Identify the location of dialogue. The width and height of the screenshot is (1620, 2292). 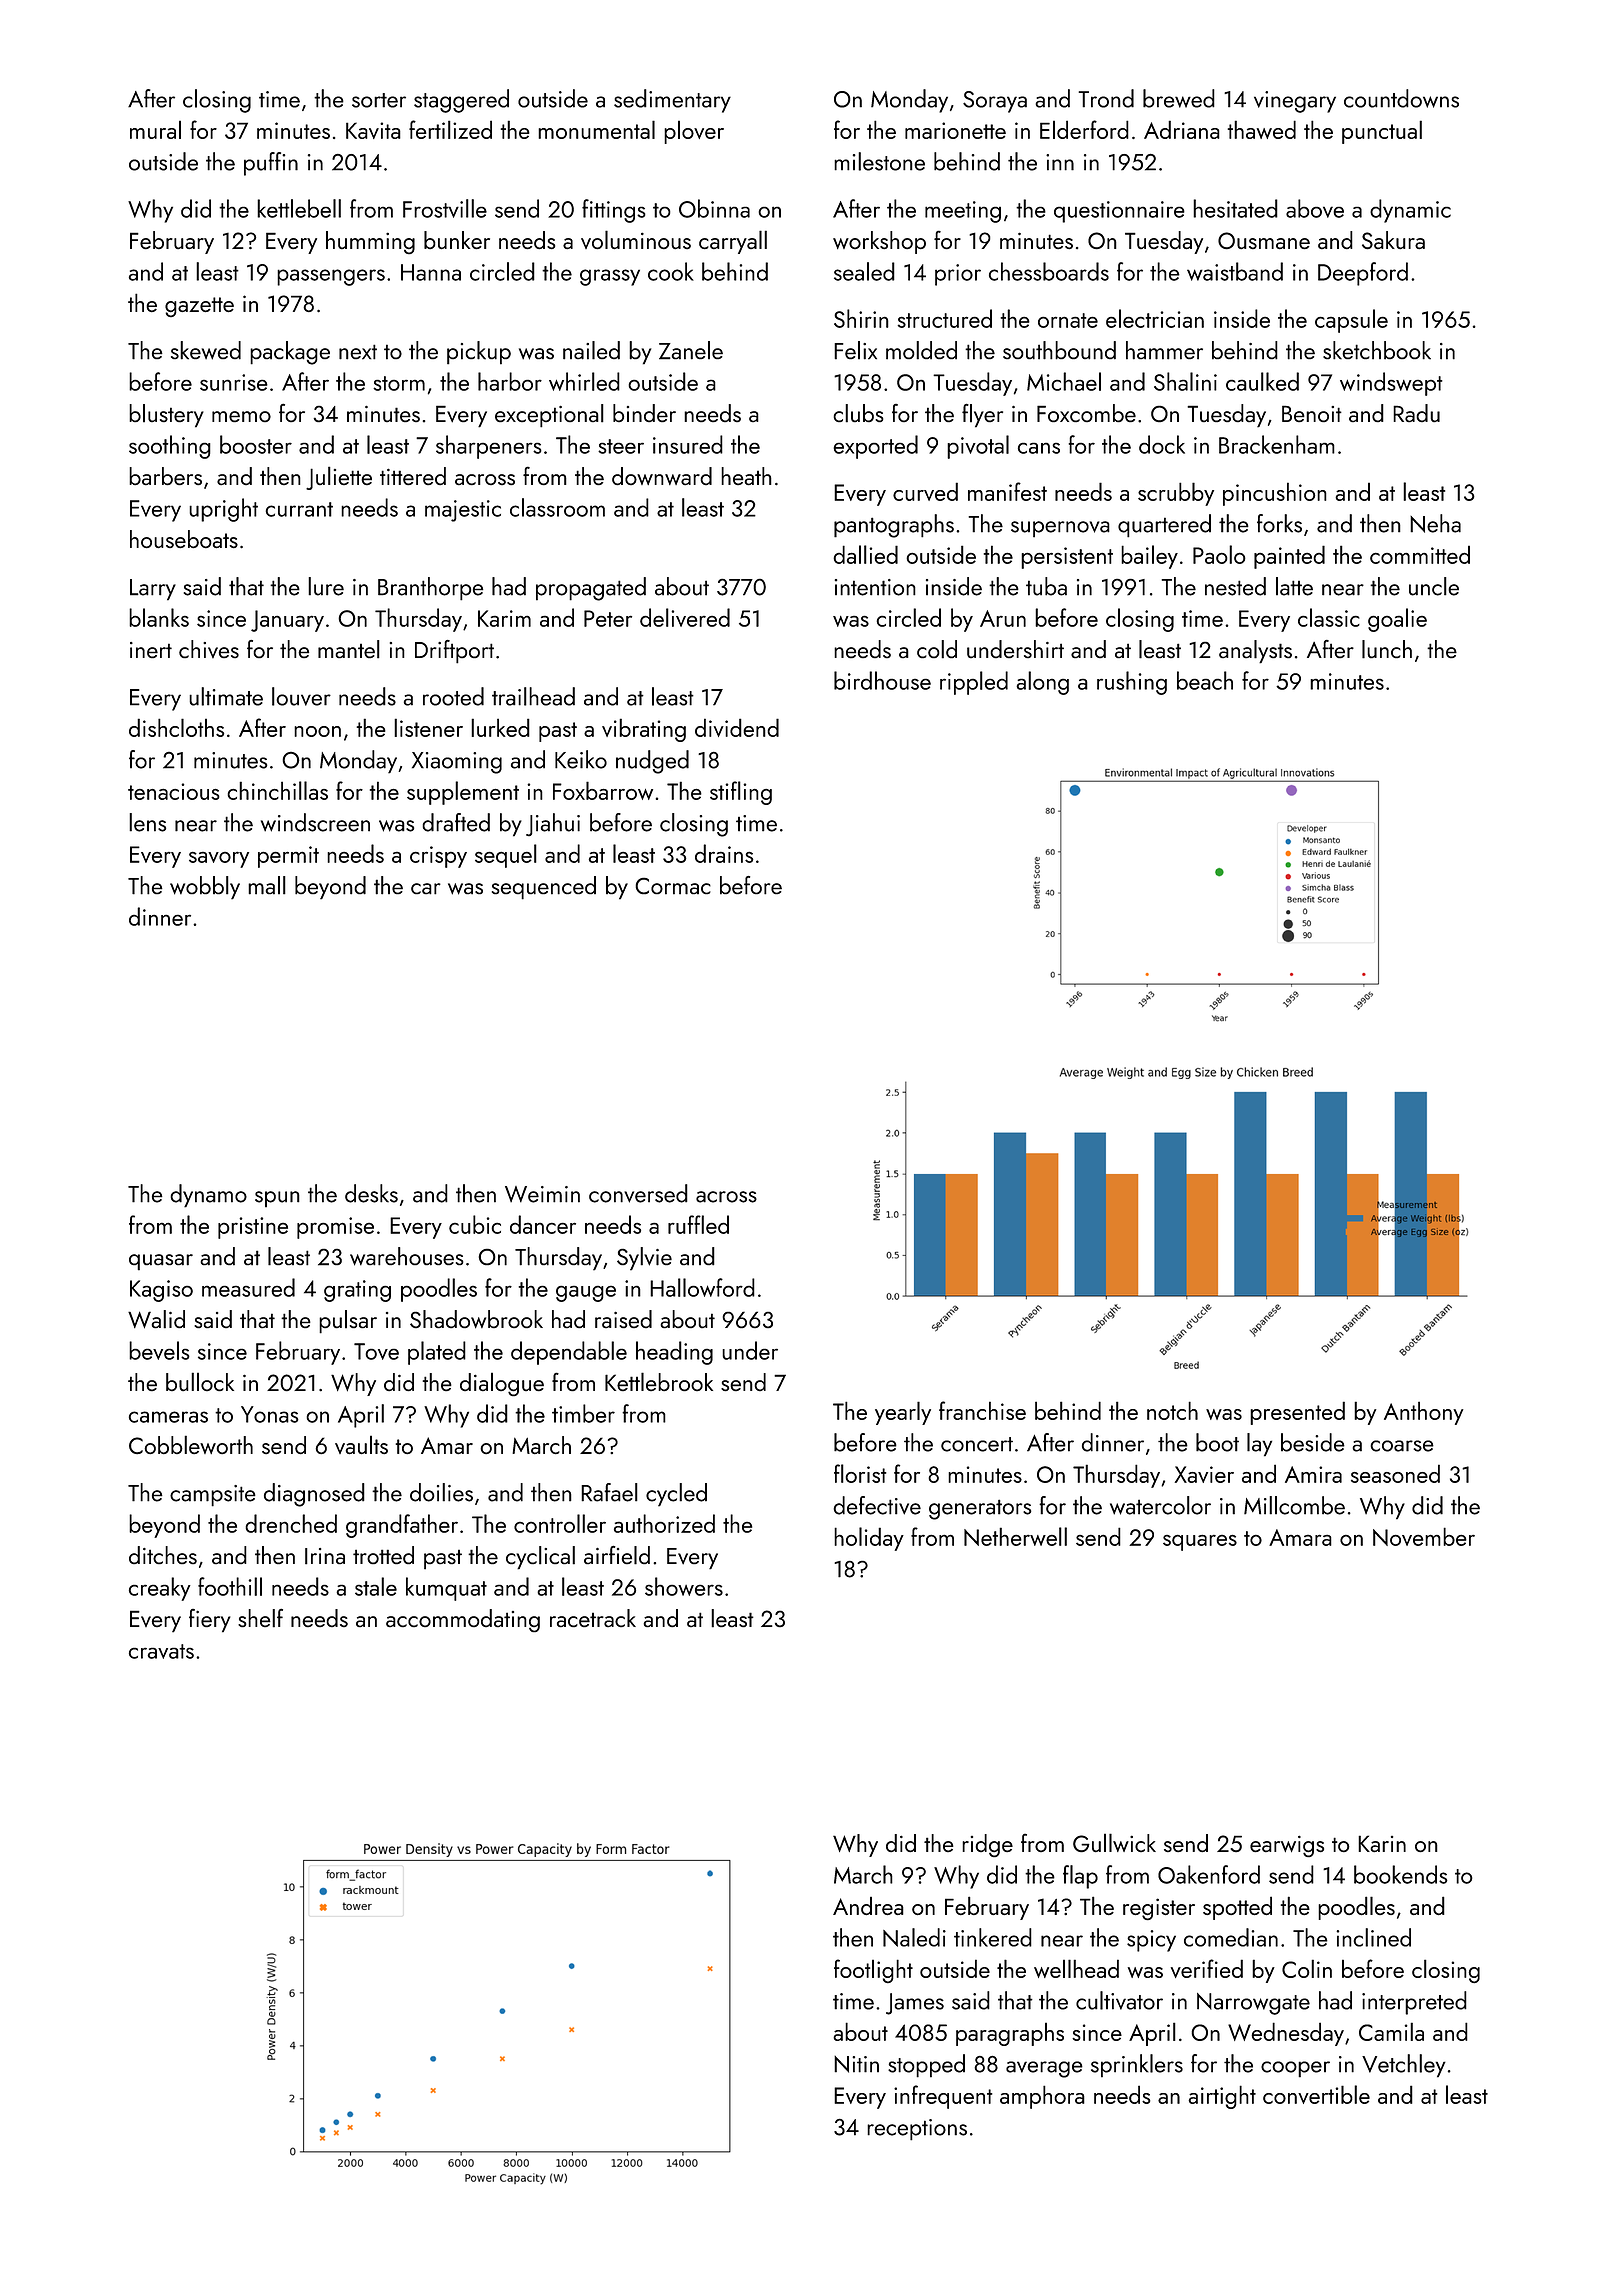
(502, 1384).
